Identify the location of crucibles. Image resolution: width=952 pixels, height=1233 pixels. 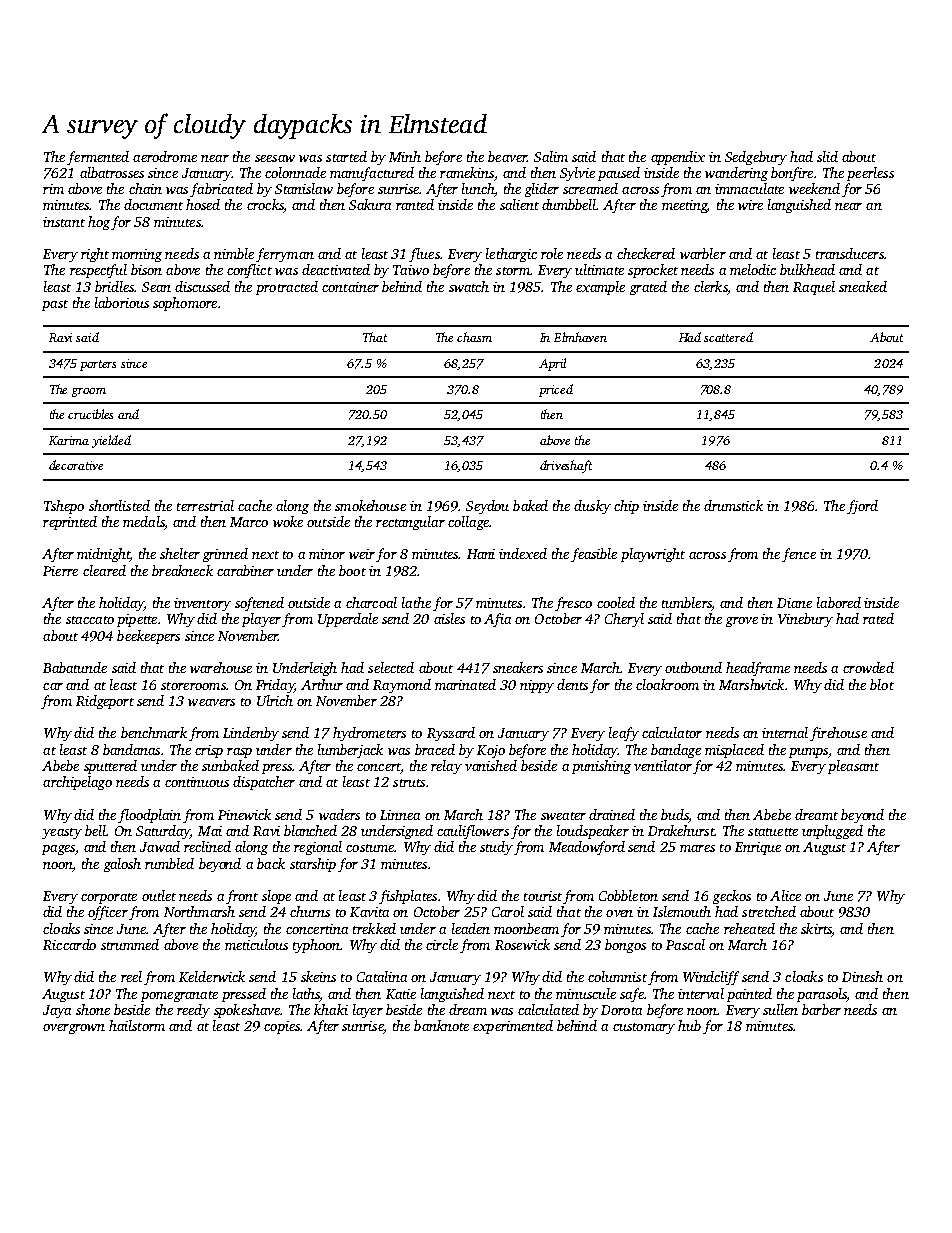
(90, 414).
